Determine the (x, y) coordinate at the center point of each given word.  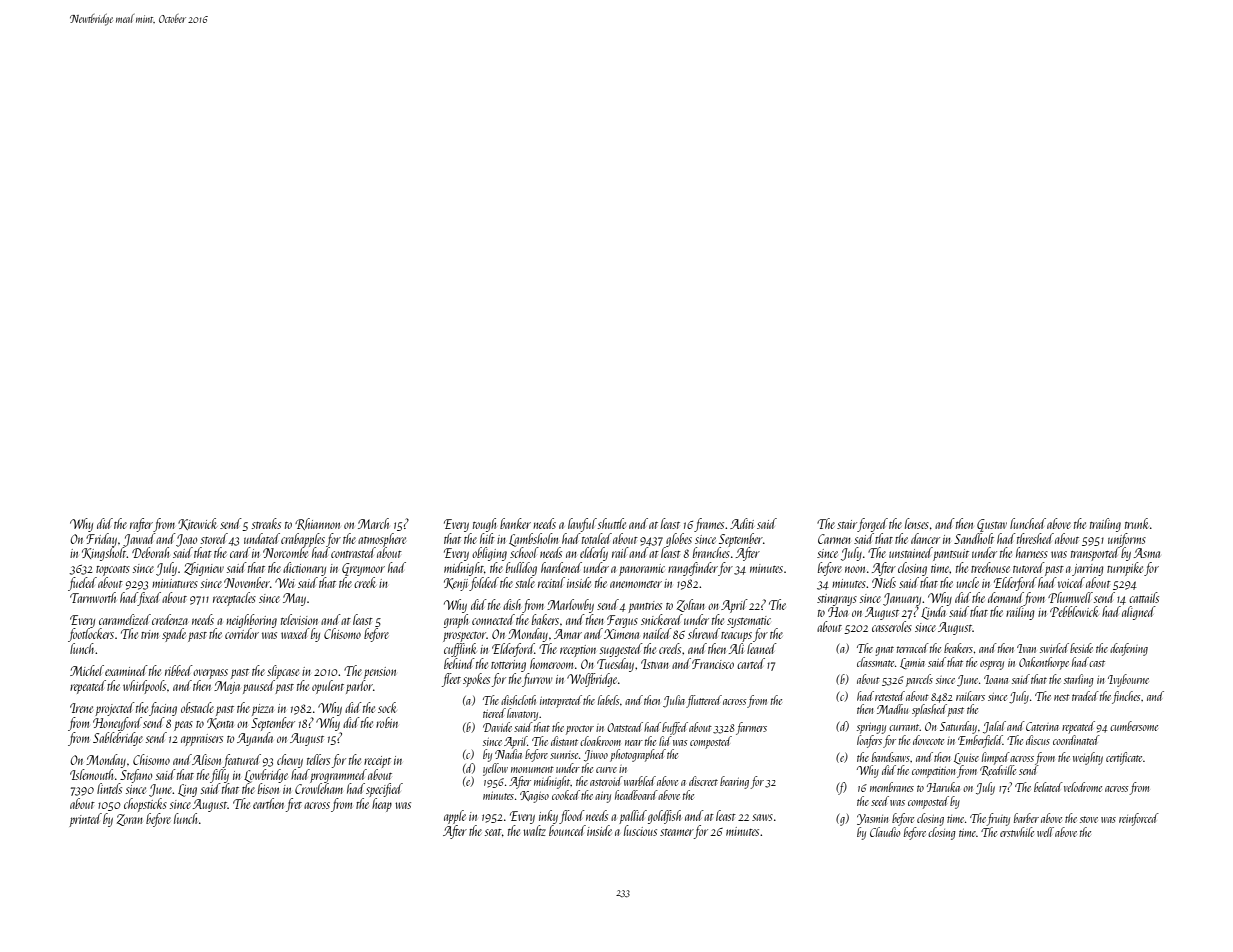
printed (85, 820)
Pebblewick (1074, 611)
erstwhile (1017, 832)
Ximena (621, 634)
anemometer (636, 584)
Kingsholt (104, 554)
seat (493, 832)
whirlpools (144, 687)
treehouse (990, 567)
